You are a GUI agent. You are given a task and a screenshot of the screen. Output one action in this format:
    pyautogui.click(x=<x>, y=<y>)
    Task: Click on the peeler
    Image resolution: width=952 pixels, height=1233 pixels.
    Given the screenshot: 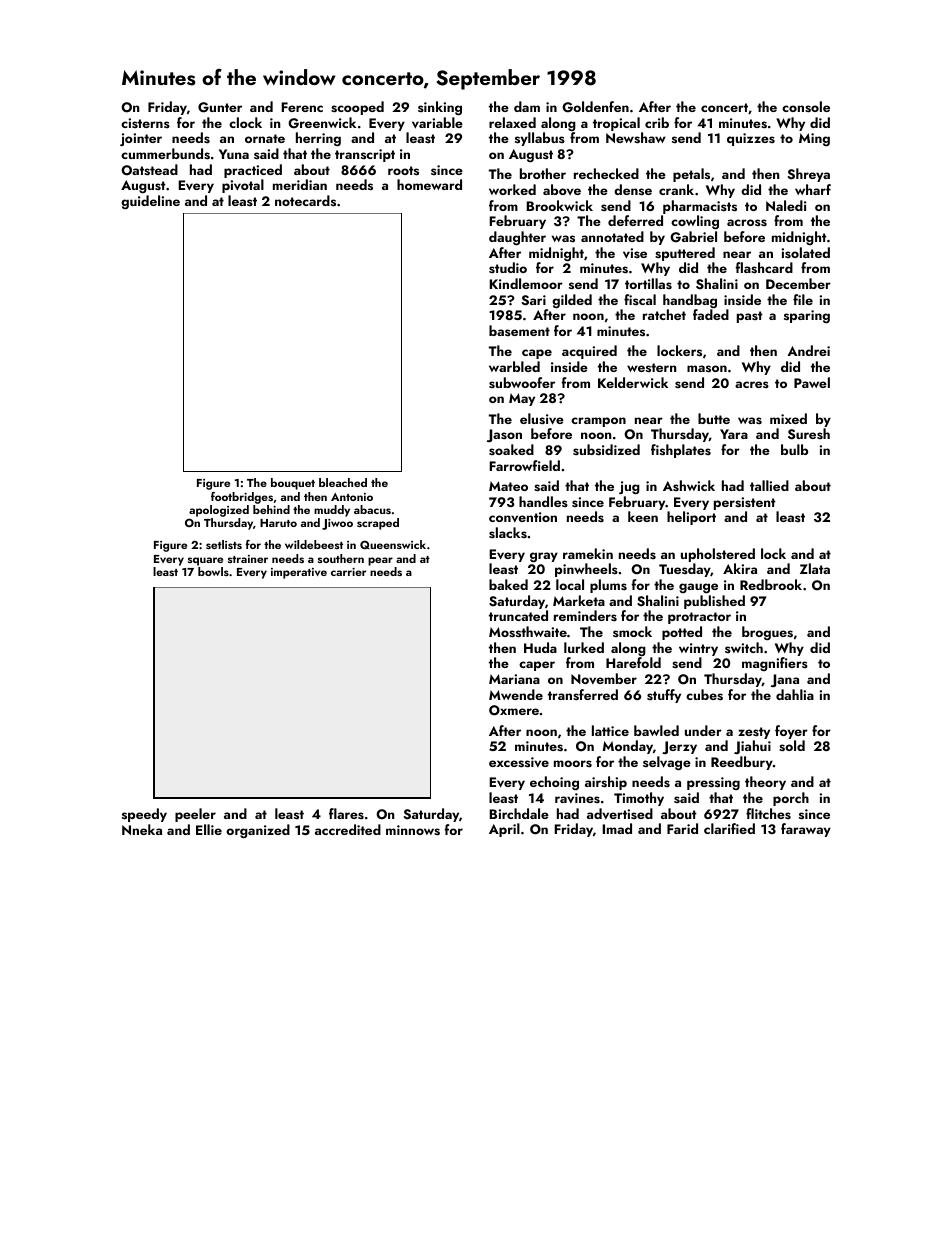 What is the action you would take?
    pyautogui.click(x=195, y=815)
